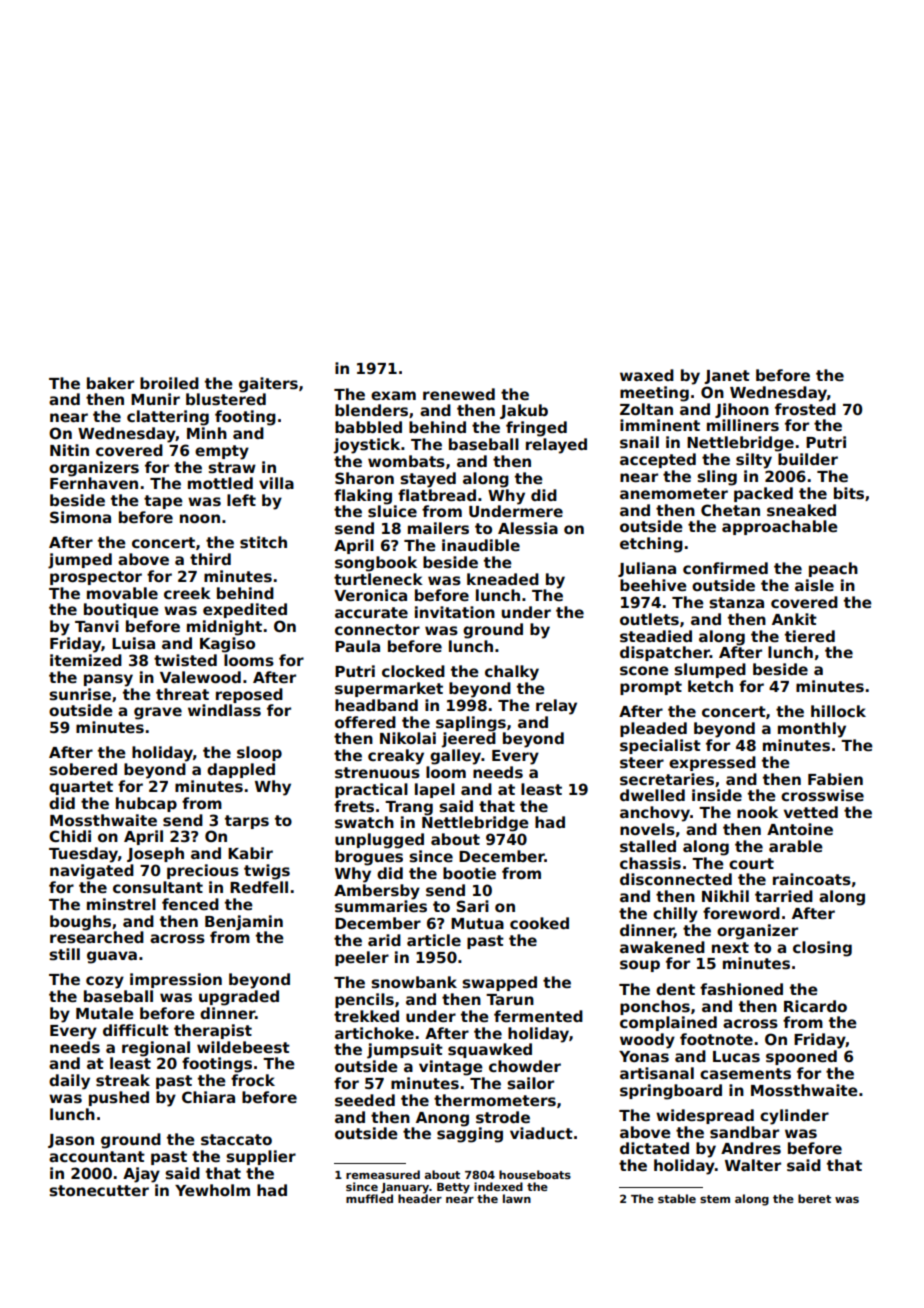  I want to click on broiled, so click(169, 383).
